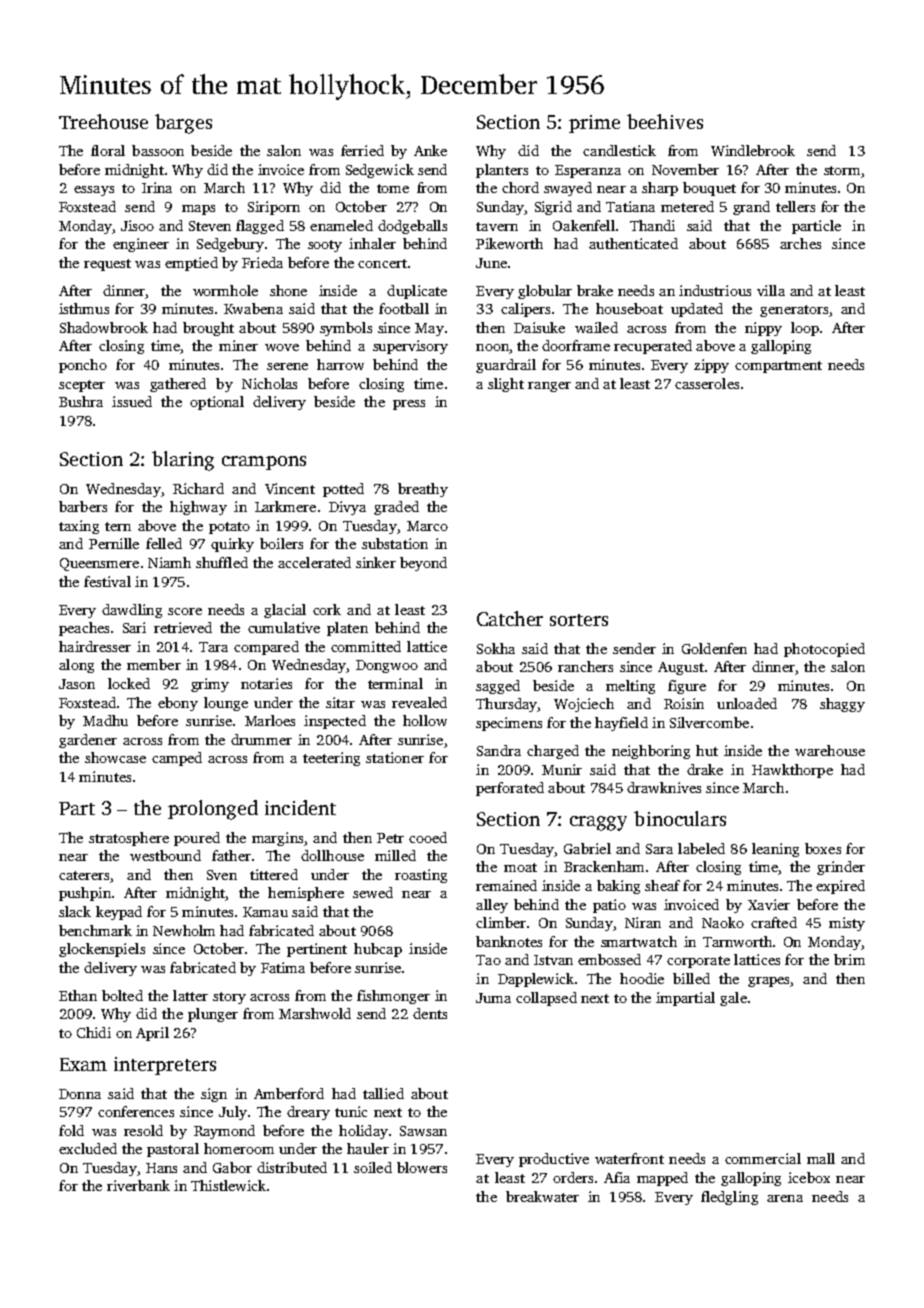 This image has width=924, height=1308. Describe the element at coordinates (77, 684) in the image. I see `Jason` at that location.
